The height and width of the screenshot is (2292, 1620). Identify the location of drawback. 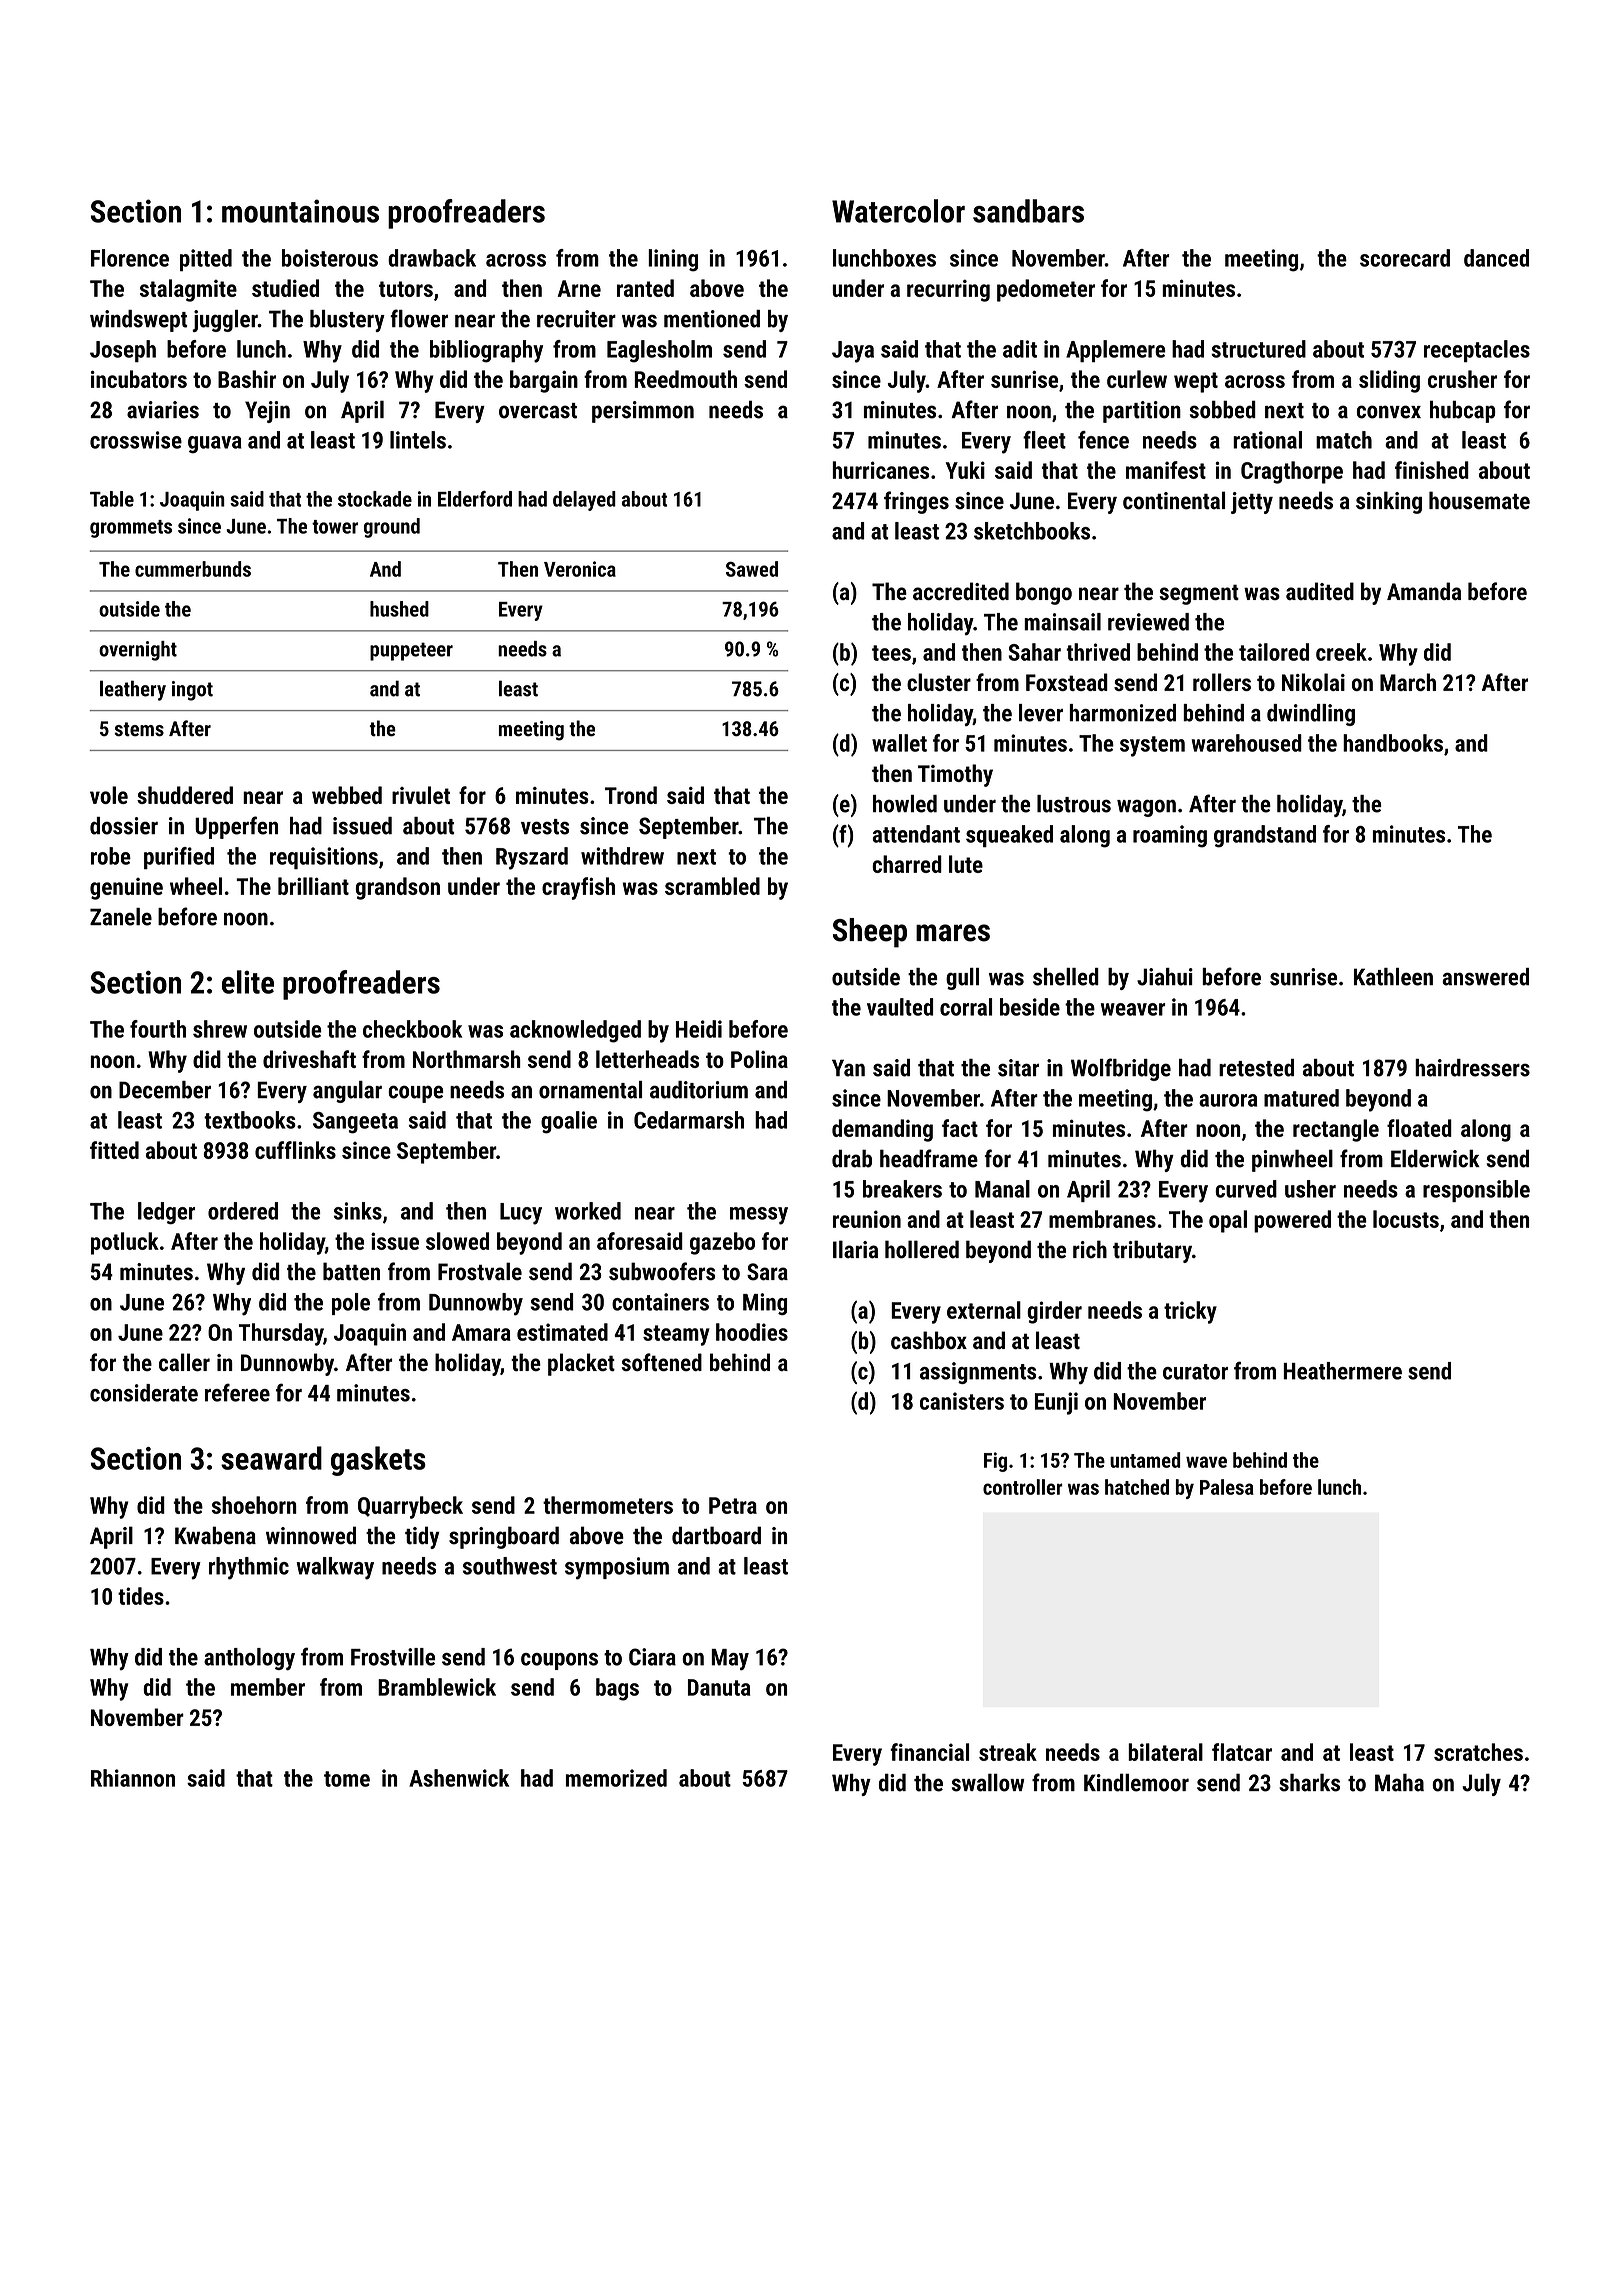
(432, 258).
